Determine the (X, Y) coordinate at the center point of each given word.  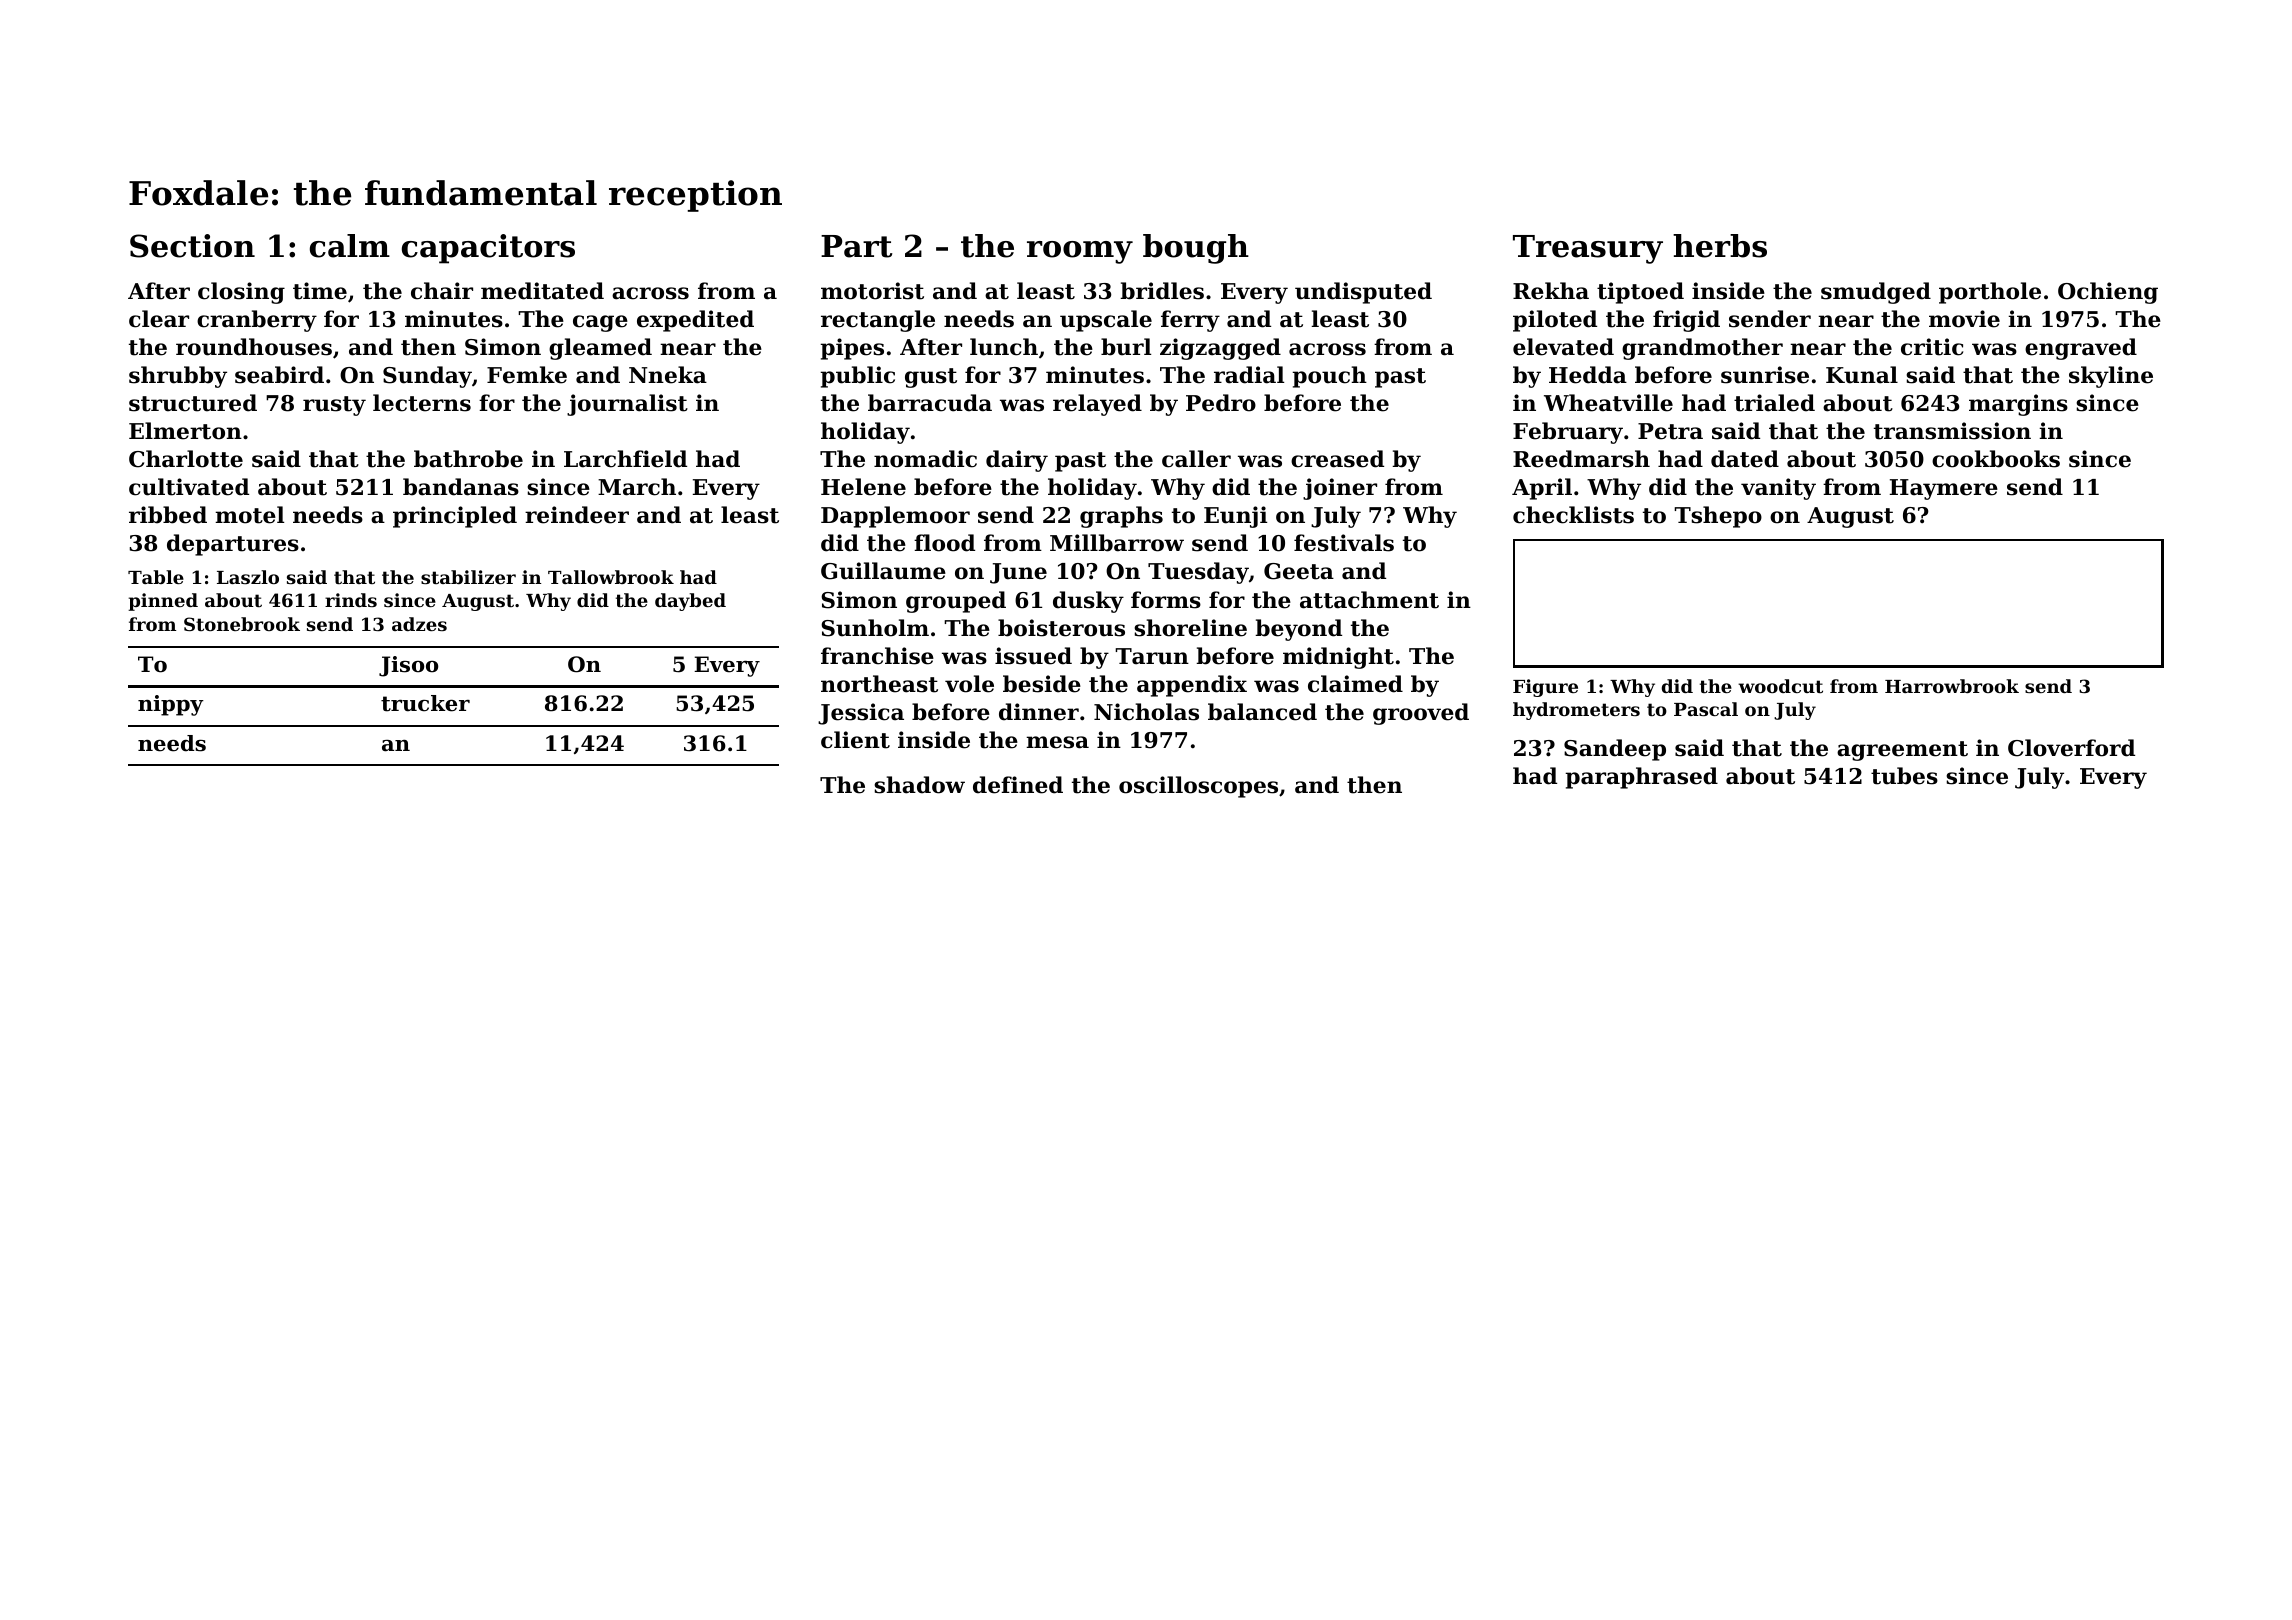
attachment (1369, 600)
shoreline (1190, 628)
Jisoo (408, 666)
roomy (1080, 252)
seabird (279, 375)
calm (350, 246)
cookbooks (1996, 459)
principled (455, 517)
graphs (1121, 517)
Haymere (1944, 489)
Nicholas (1146, 712)
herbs (1720, 246)
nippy (171, 705)
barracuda (930, 403)
